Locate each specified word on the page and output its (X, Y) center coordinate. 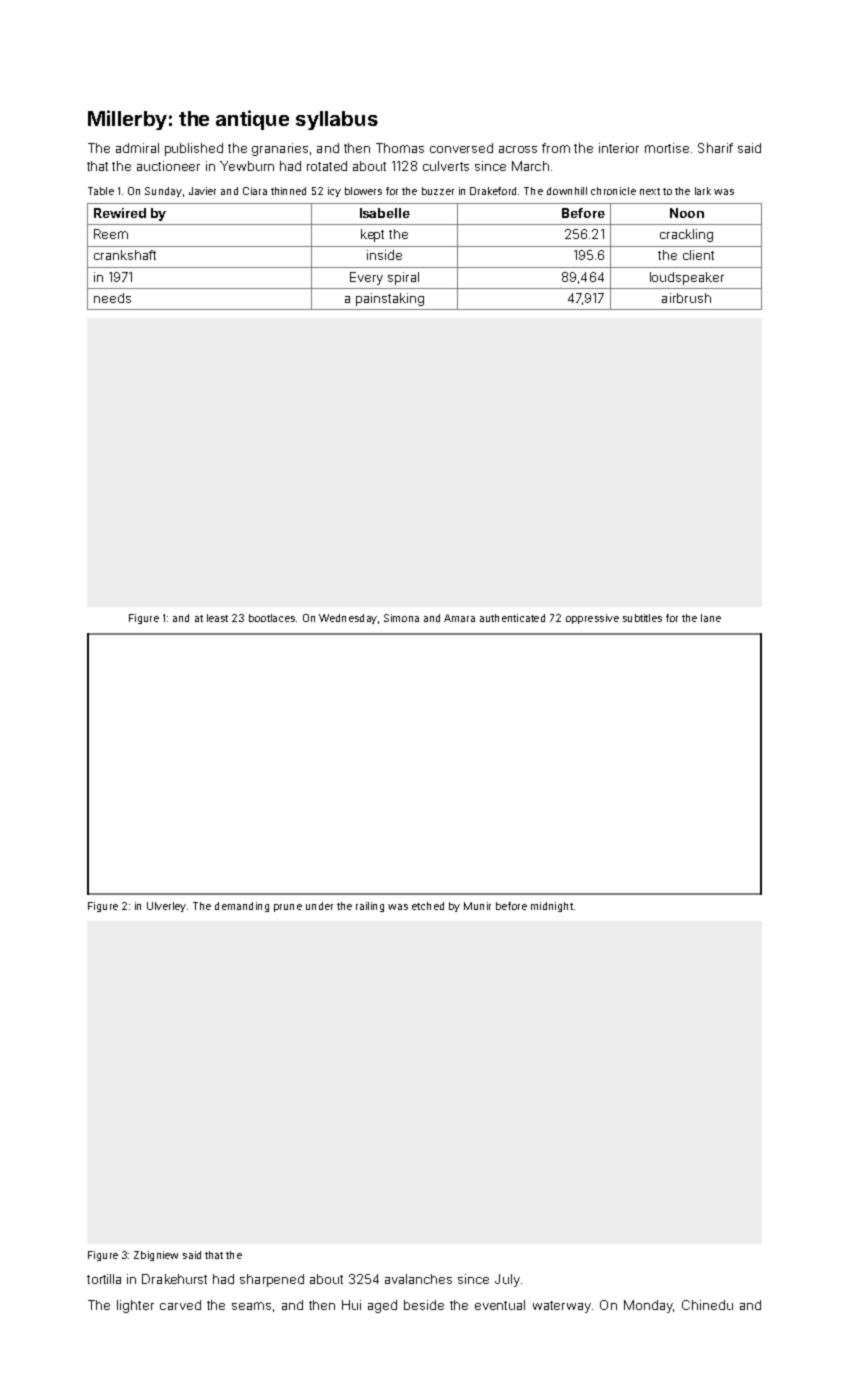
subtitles (642, 618)
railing (370, 907)
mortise (667, 148)
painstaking (390, 299)
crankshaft (125, 255)
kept (372, 235)
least (217, 618)
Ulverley (166, 907)
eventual (500, 1305)
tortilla (104, 1279)
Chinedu (707, 1305)
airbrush (686, 298)
